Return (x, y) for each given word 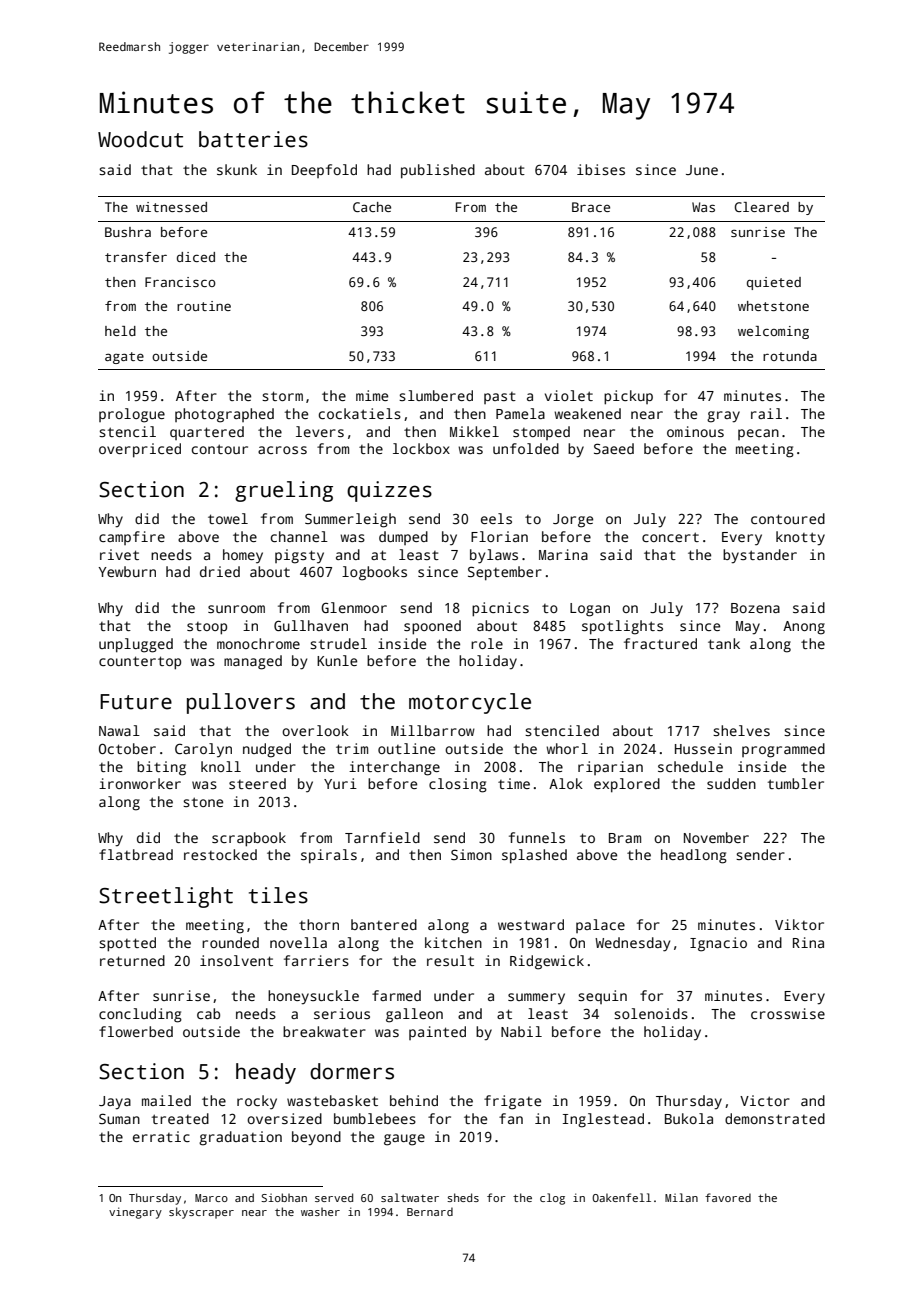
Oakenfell (621, 1197)
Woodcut (140, 139)
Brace (591, 207)
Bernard (430, 1211)
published (438, 171)
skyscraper (201, 1213)
